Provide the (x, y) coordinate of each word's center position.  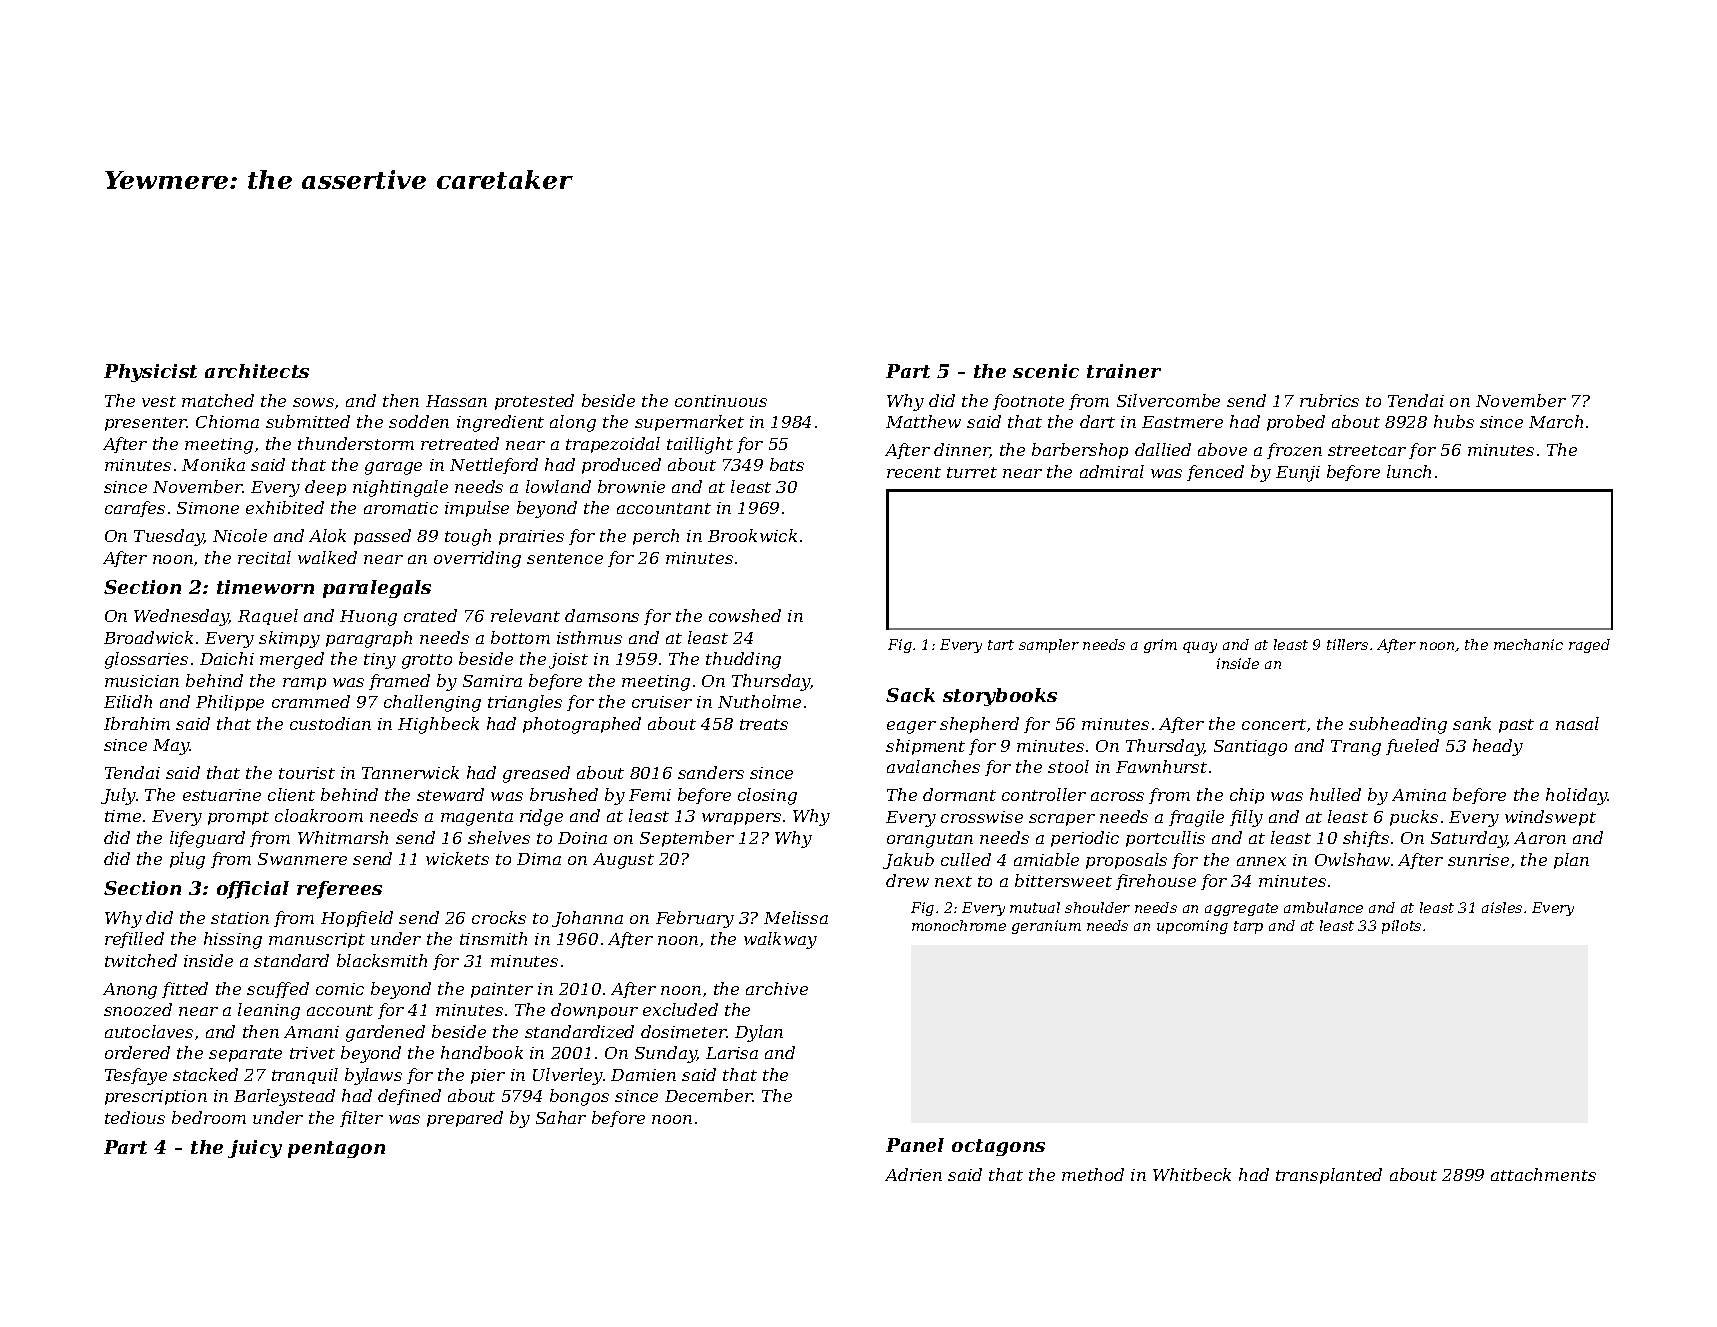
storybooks (1000, 697)
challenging (432, 703)
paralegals (377, 589)
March (1556, 421)
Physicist (150, 373)
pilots (1401, 927)
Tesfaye (136, 1076)
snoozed (138, 1009)
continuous (721, 401)
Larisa (732, 1053)
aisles (1502, 907)
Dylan (759, 1033)
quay (1200, 647)
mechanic (1528, 644)
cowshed (745, 615)
